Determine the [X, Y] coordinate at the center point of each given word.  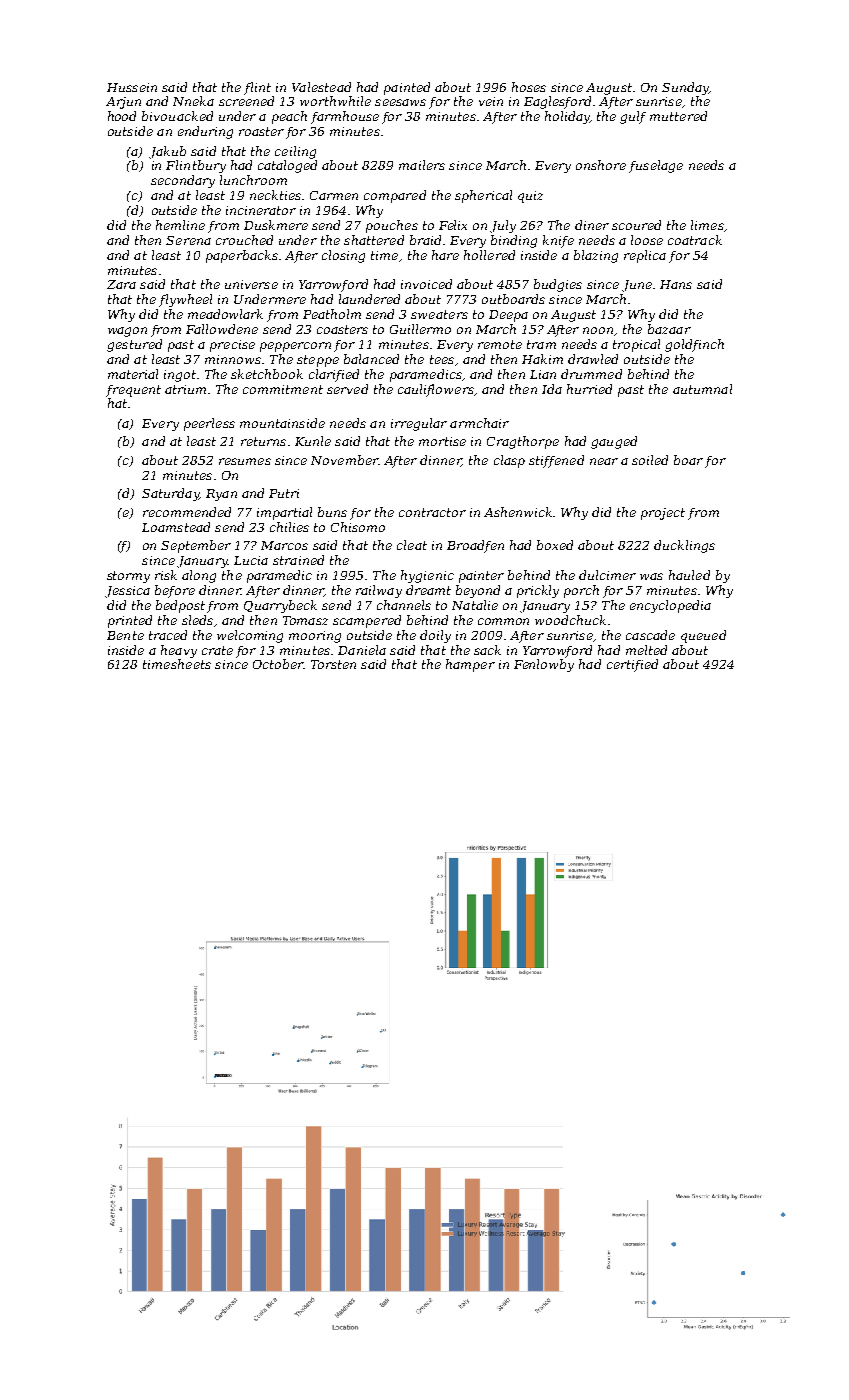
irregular [419, 424]
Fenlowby [544, 665]
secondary [183, 181]
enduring [205, 132]
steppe [318, 361]
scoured [636, 225]
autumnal [702, 389]
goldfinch [694, 345]
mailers [422, 165]
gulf [633, 117]
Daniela [362, 650]
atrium [185, 389]
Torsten [333, 664]
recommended [187, 512]
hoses [529, 87]
